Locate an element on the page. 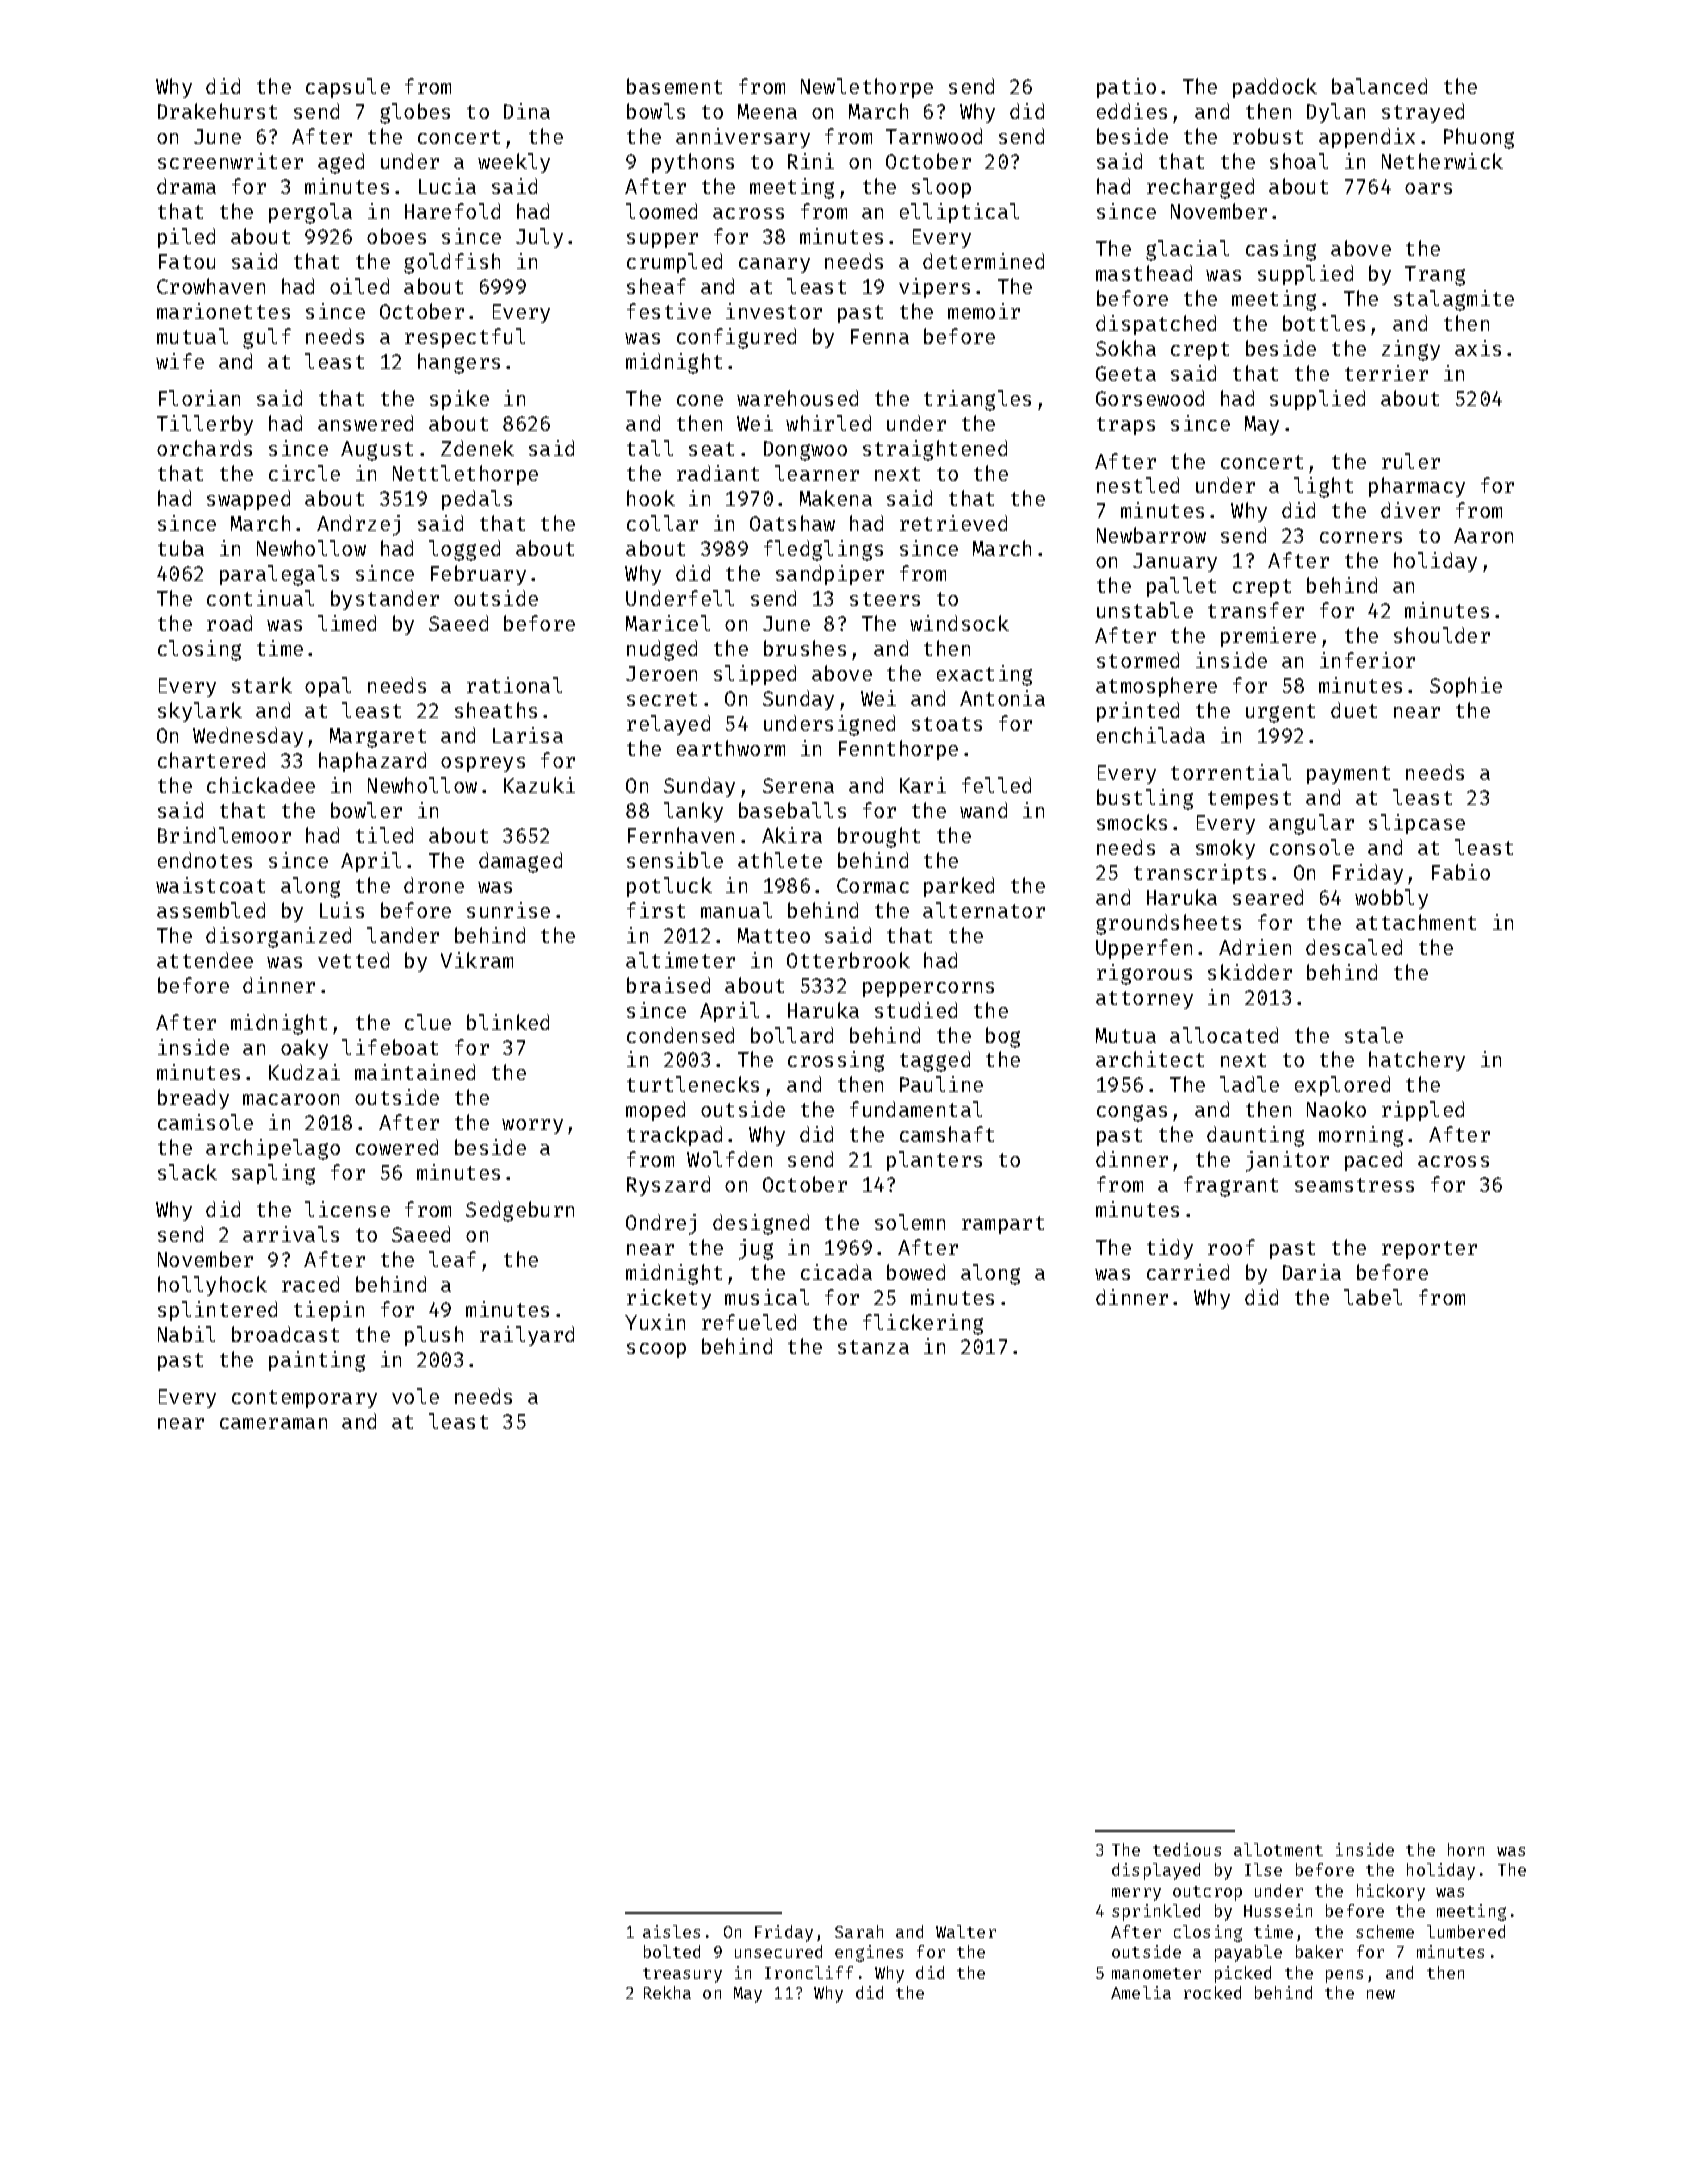 This page has height=2178, width=1683. Newlethorpe is located at coordinates (867, 88).
